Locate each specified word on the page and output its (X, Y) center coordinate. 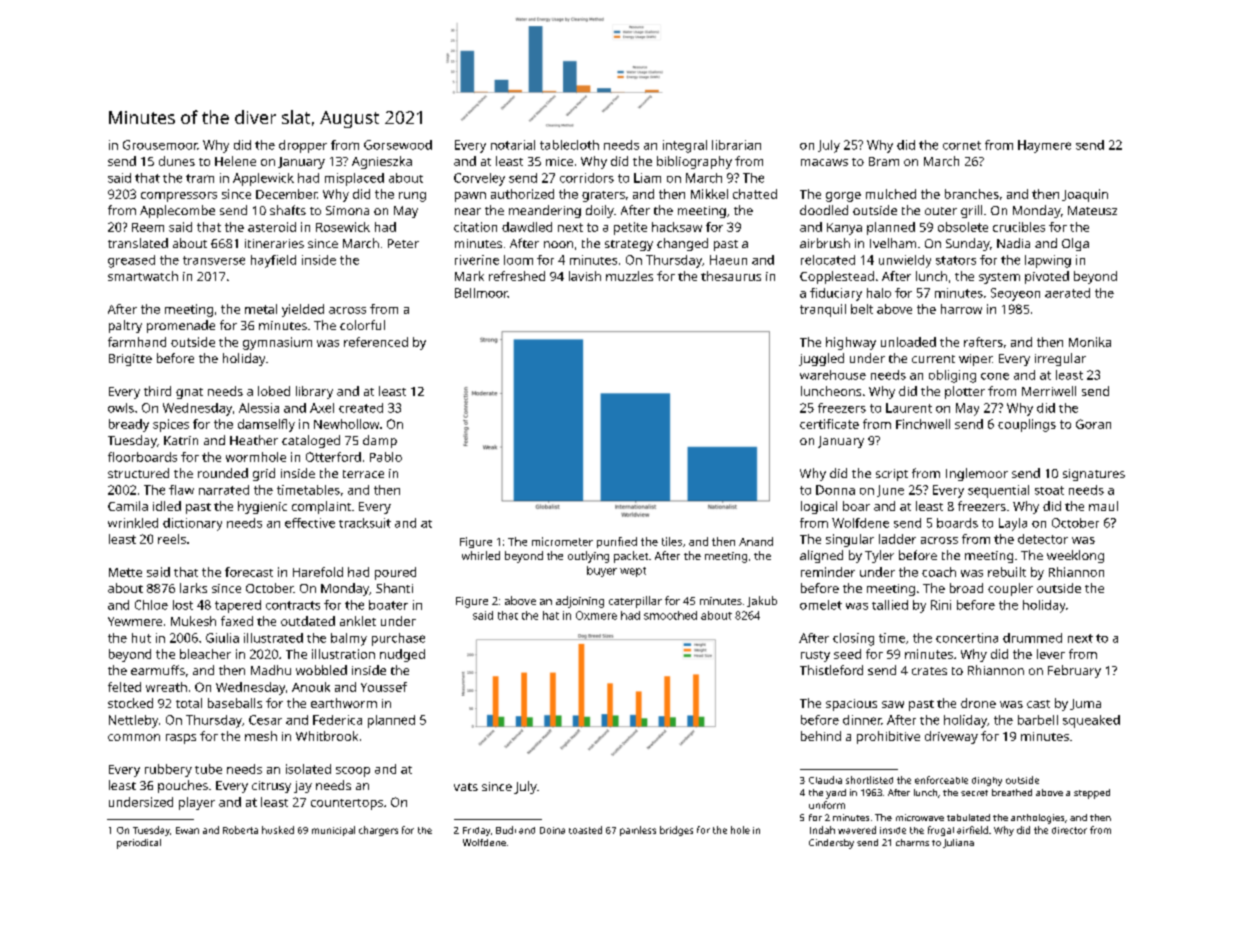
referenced (376, 342)
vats (466, 787)
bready (129, 425)
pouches (183, 786)
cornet (962, 145)
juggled (821, 359)
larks (193, 588)
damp (380, 441)
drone (978, 703)
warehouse (833, 375)
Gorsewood (398, 145)
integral (685, 146)
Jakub (762, 601)
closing (853, 639)
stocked (130, 703)
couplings (1027, 425)
